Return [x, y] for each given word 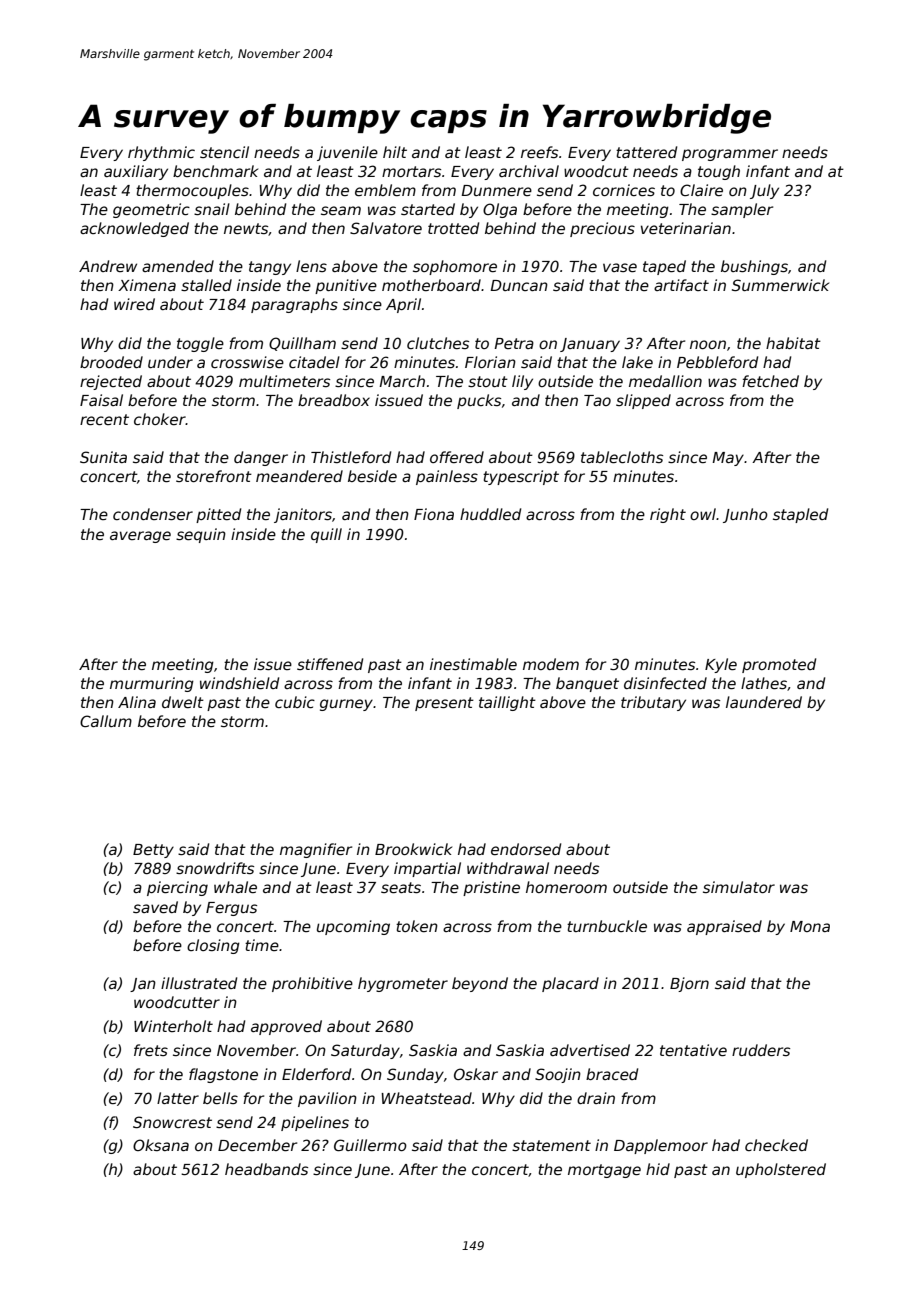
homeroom [566, 887]
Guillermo [370, 1145]
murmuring [152, 684]
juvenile [347, 153]
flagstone [223, 1075]
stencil [224, 152]
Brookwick [413, 849]
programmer [730, 155]
